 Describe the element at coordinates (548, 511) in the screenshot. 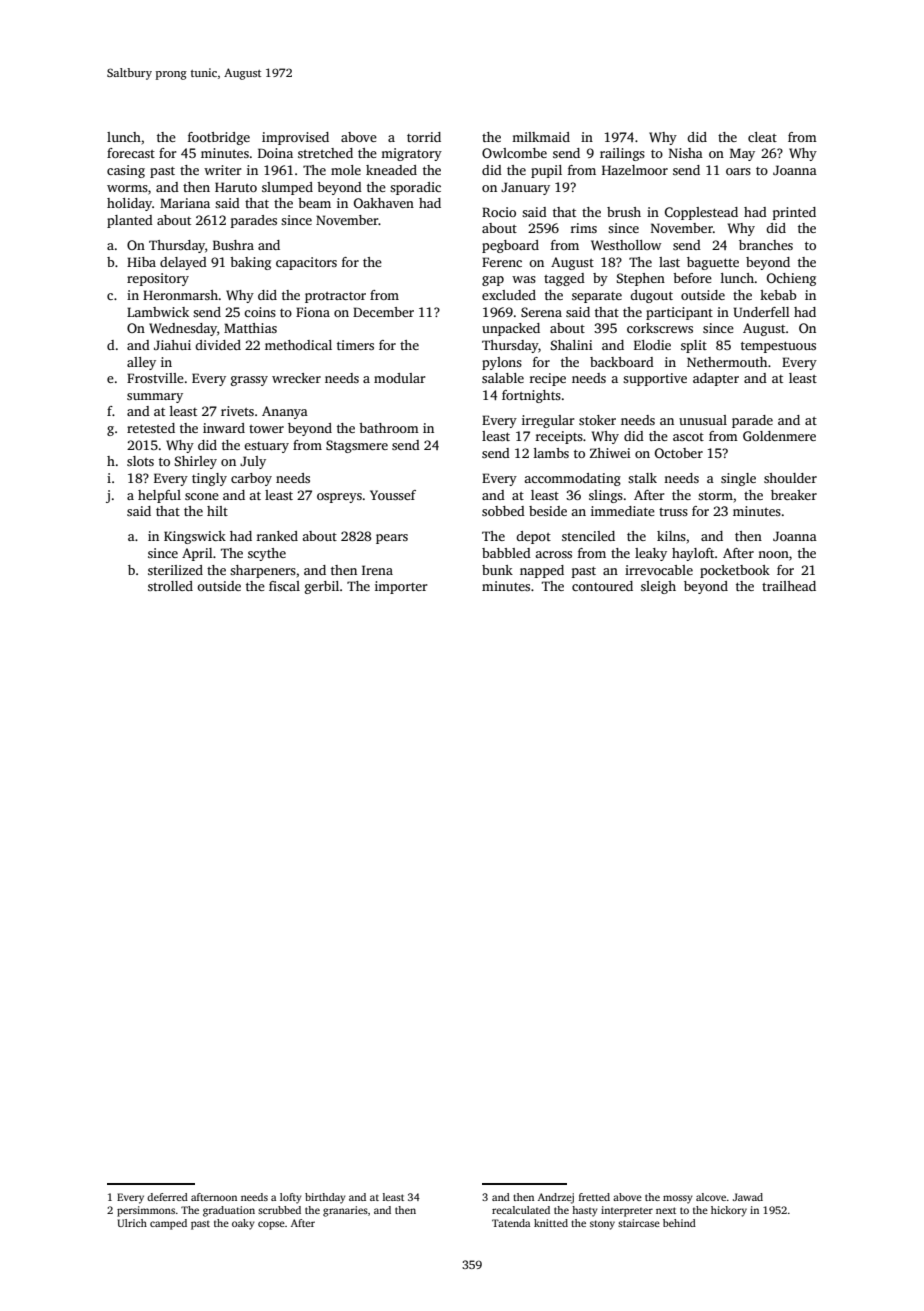

I see `beside` at that location.
